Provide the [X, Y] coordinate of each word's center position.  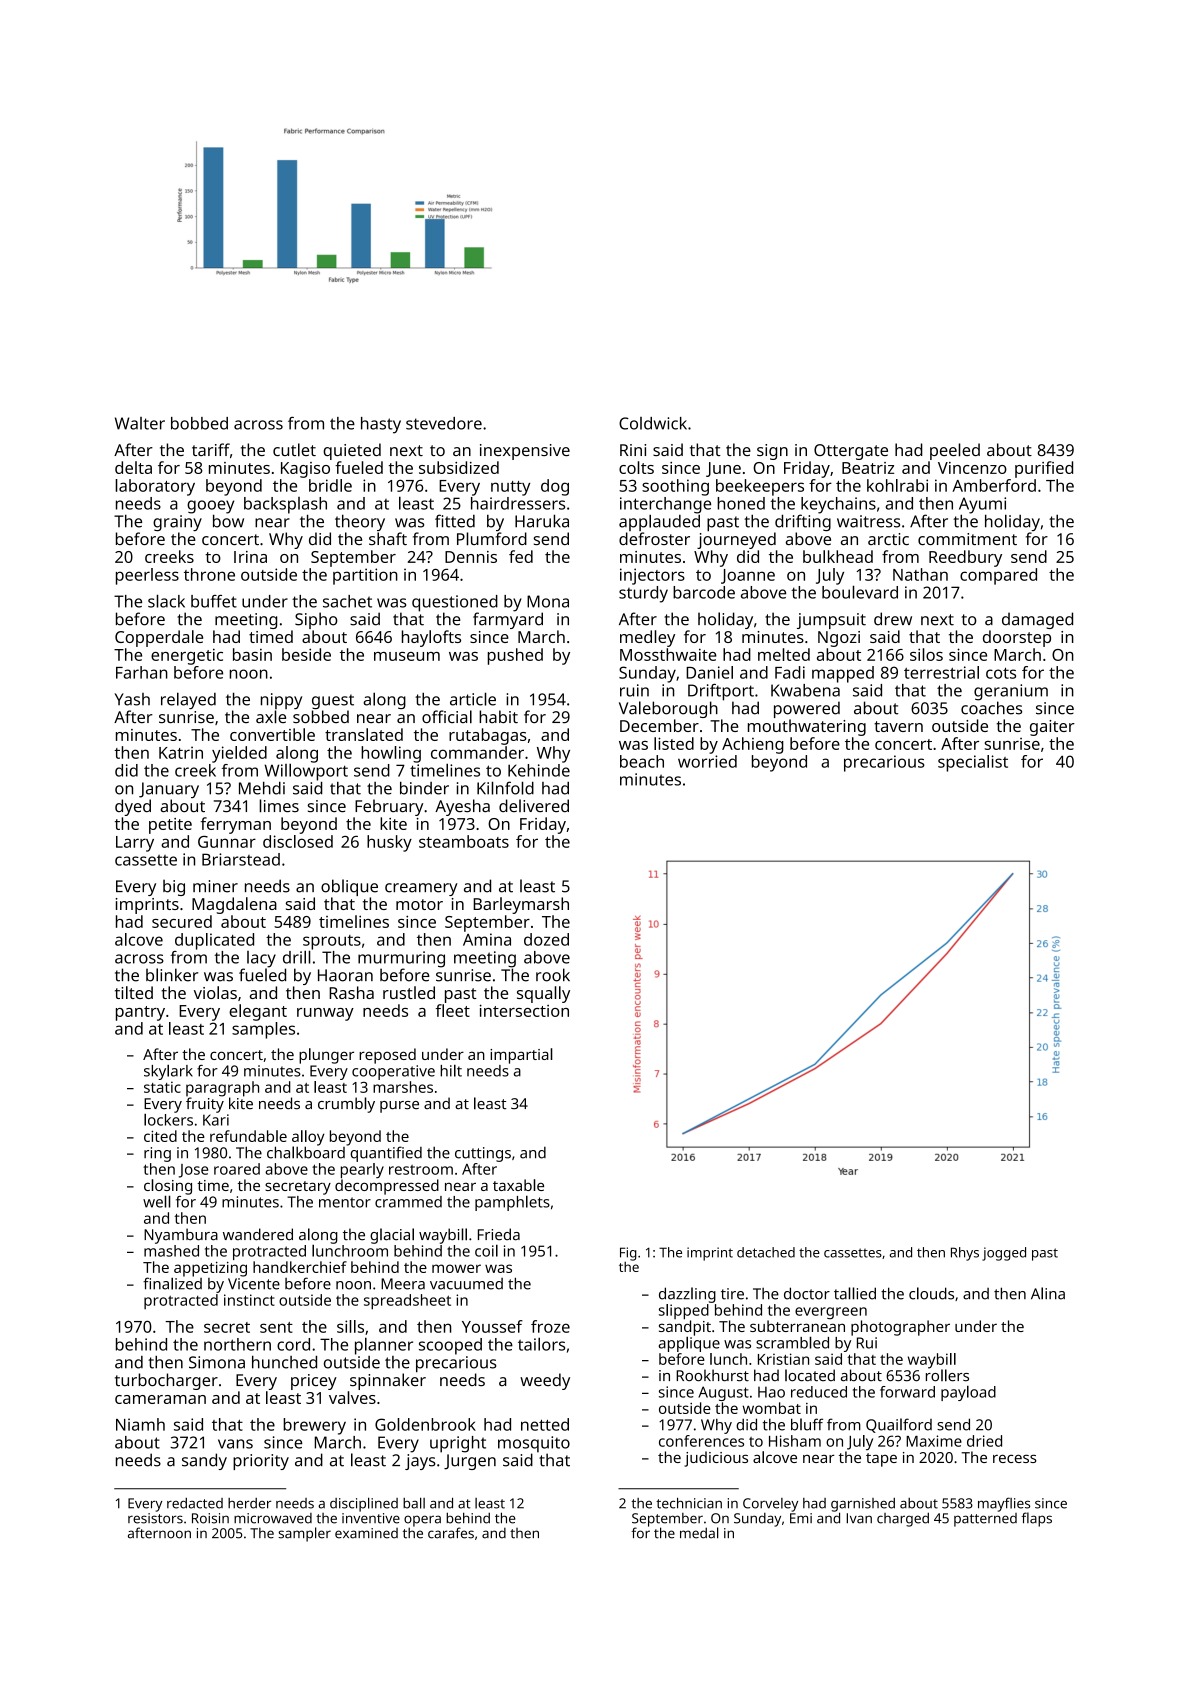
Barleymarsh [521, 905]
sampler [304, 1534]
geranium [1011, 692]
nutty [510, 488]
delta [133, 467]
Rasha [351, 992]
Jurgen [470, 1462]
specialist [973, 763]
